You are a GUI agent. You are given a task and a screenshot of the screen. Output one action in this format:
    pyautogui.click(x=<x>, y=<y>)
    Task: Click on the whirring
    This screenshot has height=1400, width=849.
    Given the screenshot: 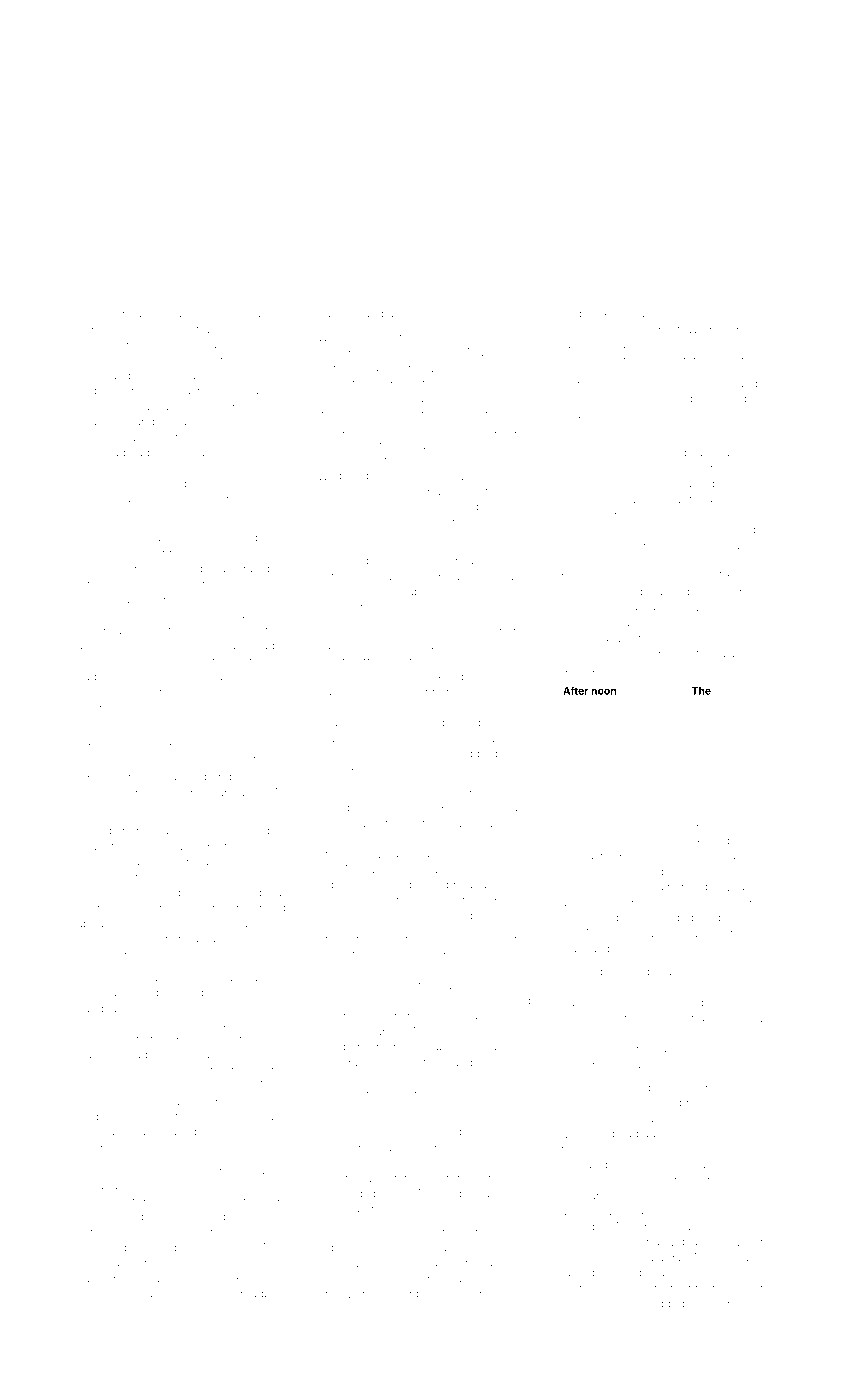 What is the action you would take?
    pyautogui.click(x=364, y=1295)
